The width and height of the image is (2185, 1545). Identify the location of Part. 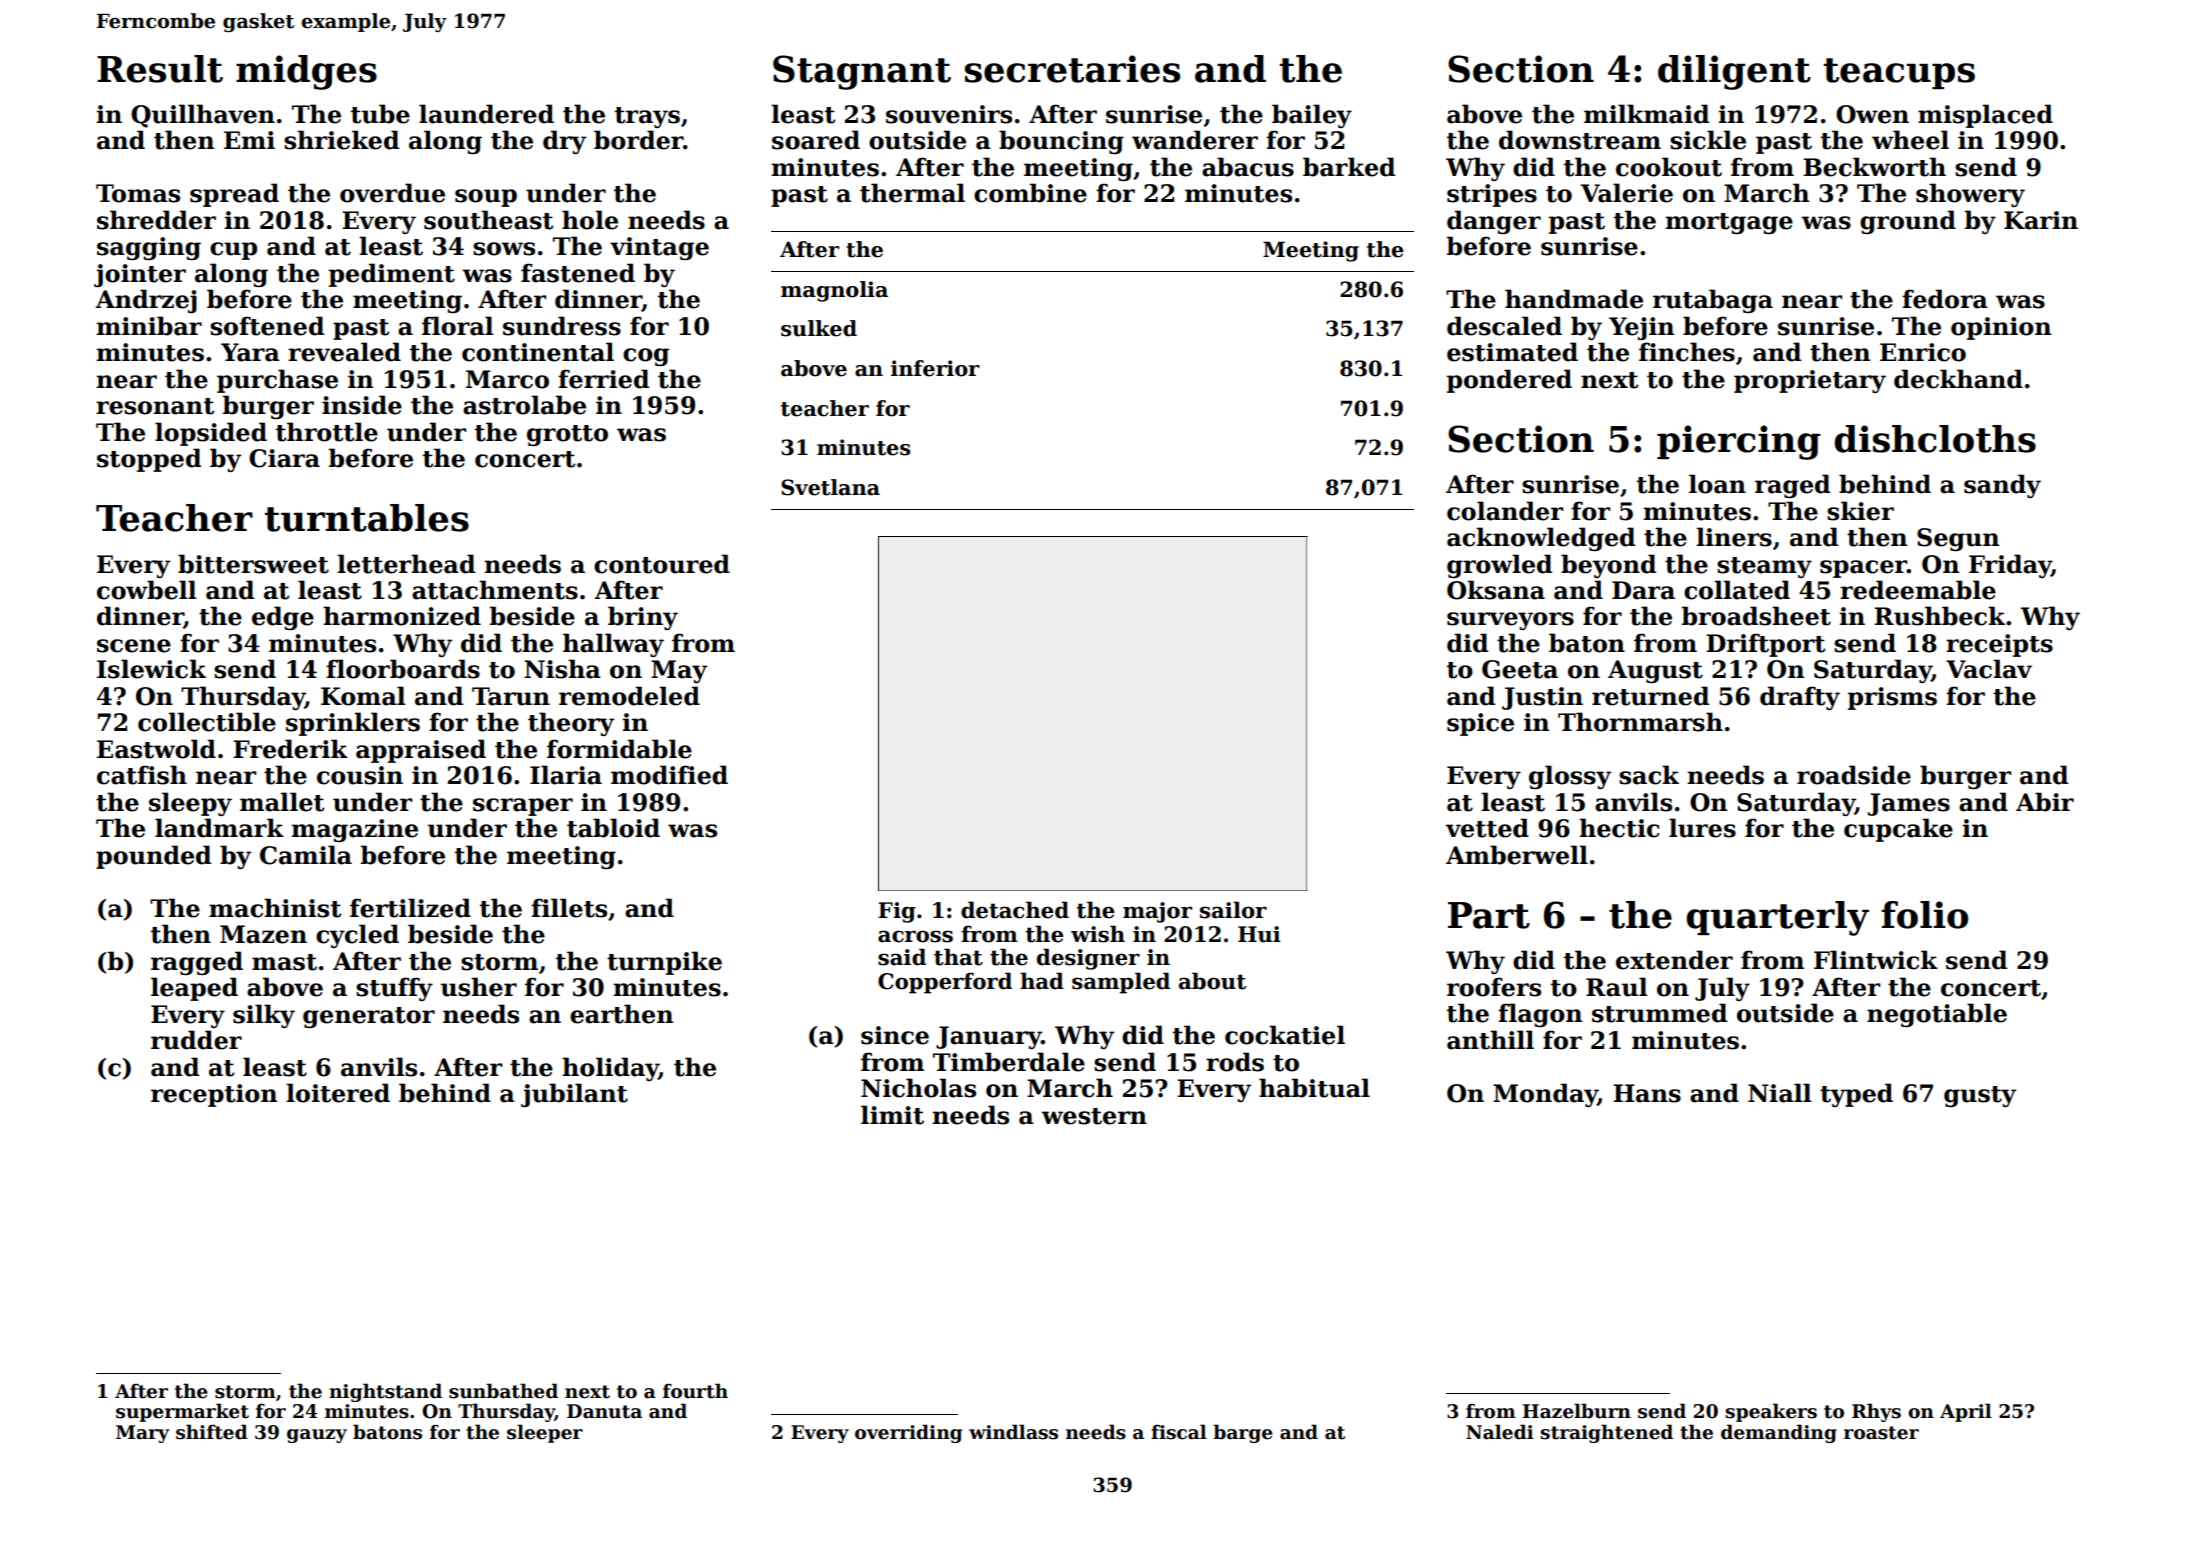
(1489, 915).
